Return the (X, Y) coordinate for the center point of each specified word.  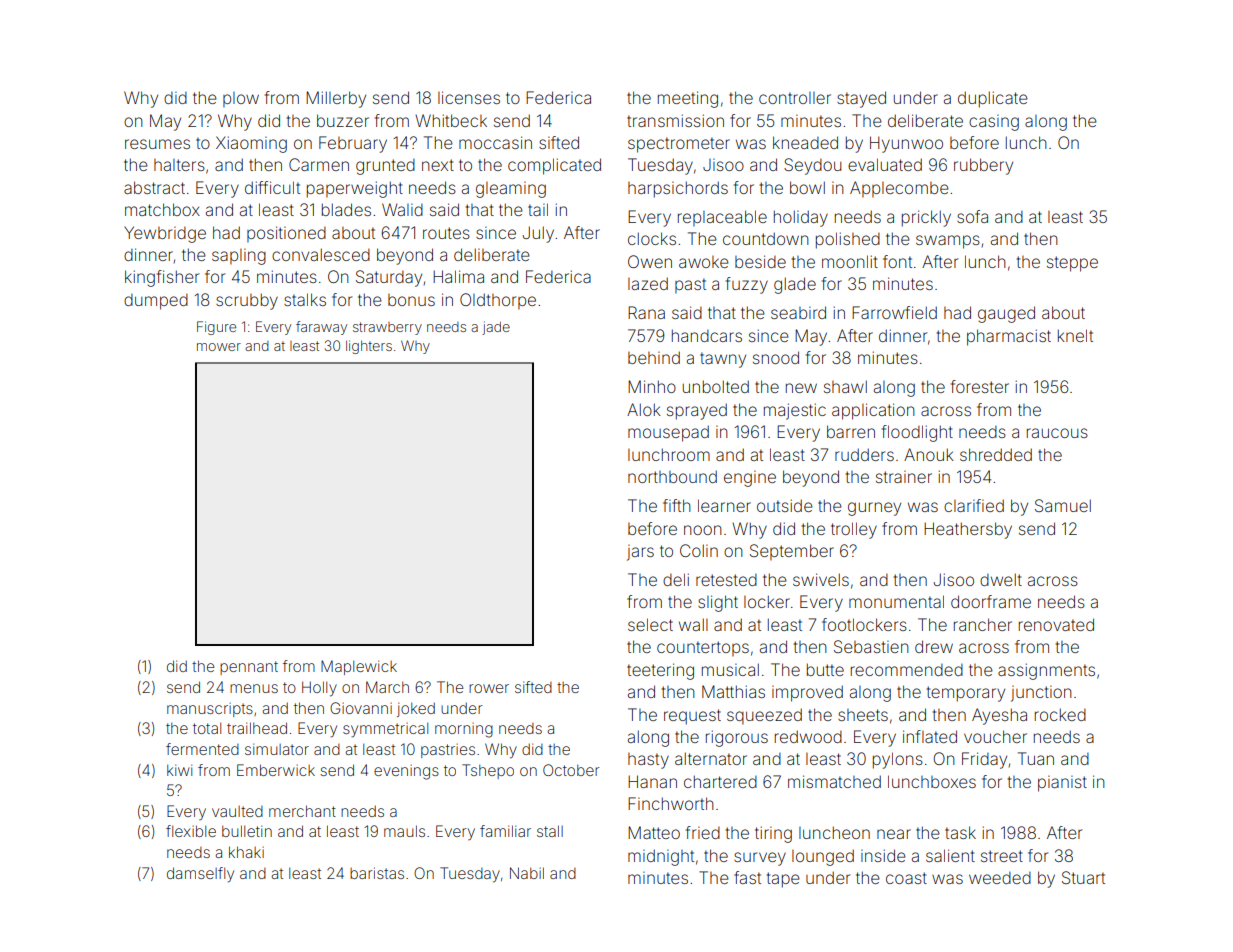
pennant (249, 668)
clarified (974, 505)
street (1002, 856)
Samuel (1063, 505)
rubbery (983, 166)
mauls (404, 831)
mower (219, 347)
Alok (644, 409)
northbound (672, 476)
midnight (661, 857)
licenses (469, 97)
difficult (272, 187)
